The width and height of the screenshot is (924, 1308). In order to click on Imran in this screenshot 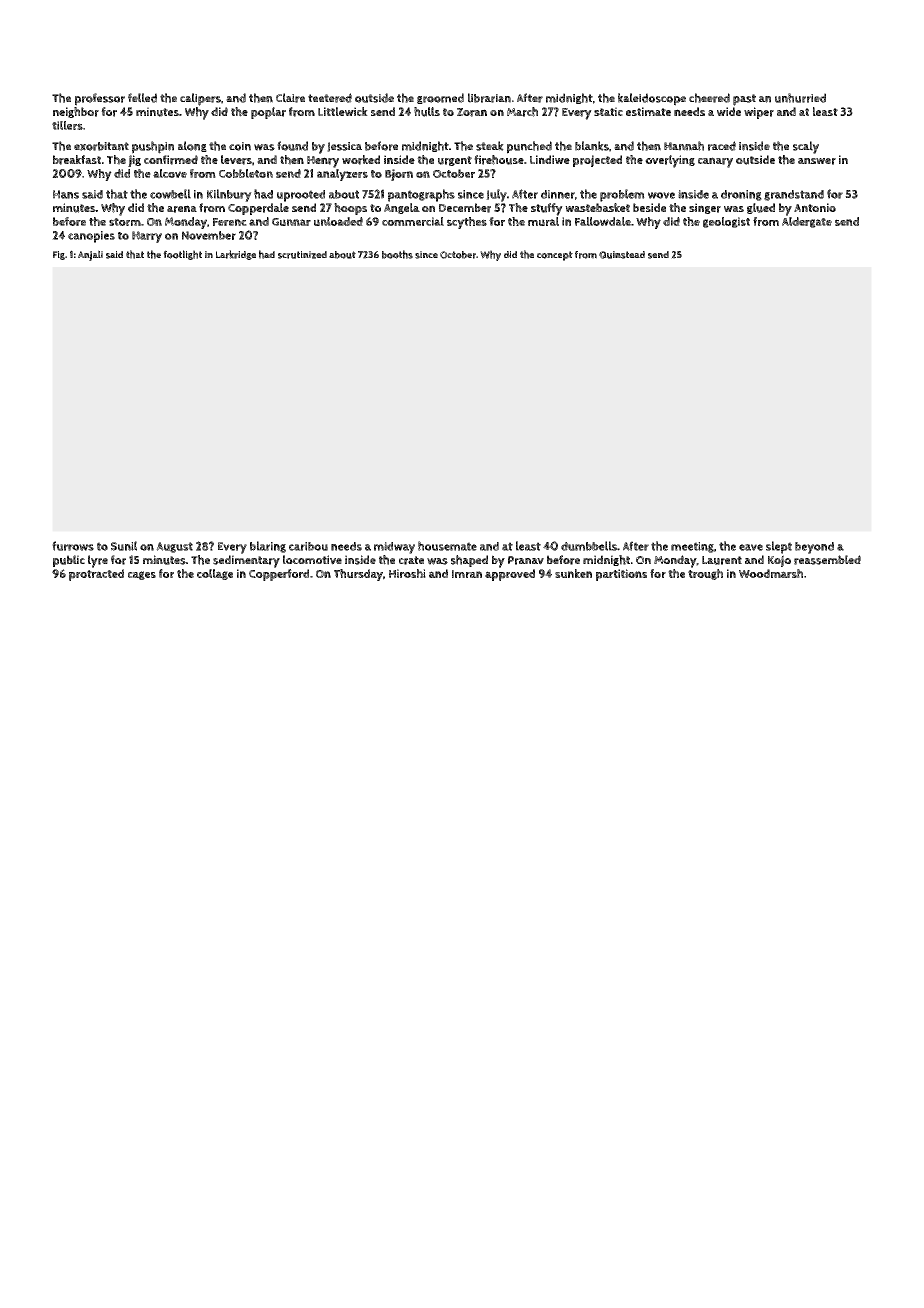, I will do `click(467, 574)`.
